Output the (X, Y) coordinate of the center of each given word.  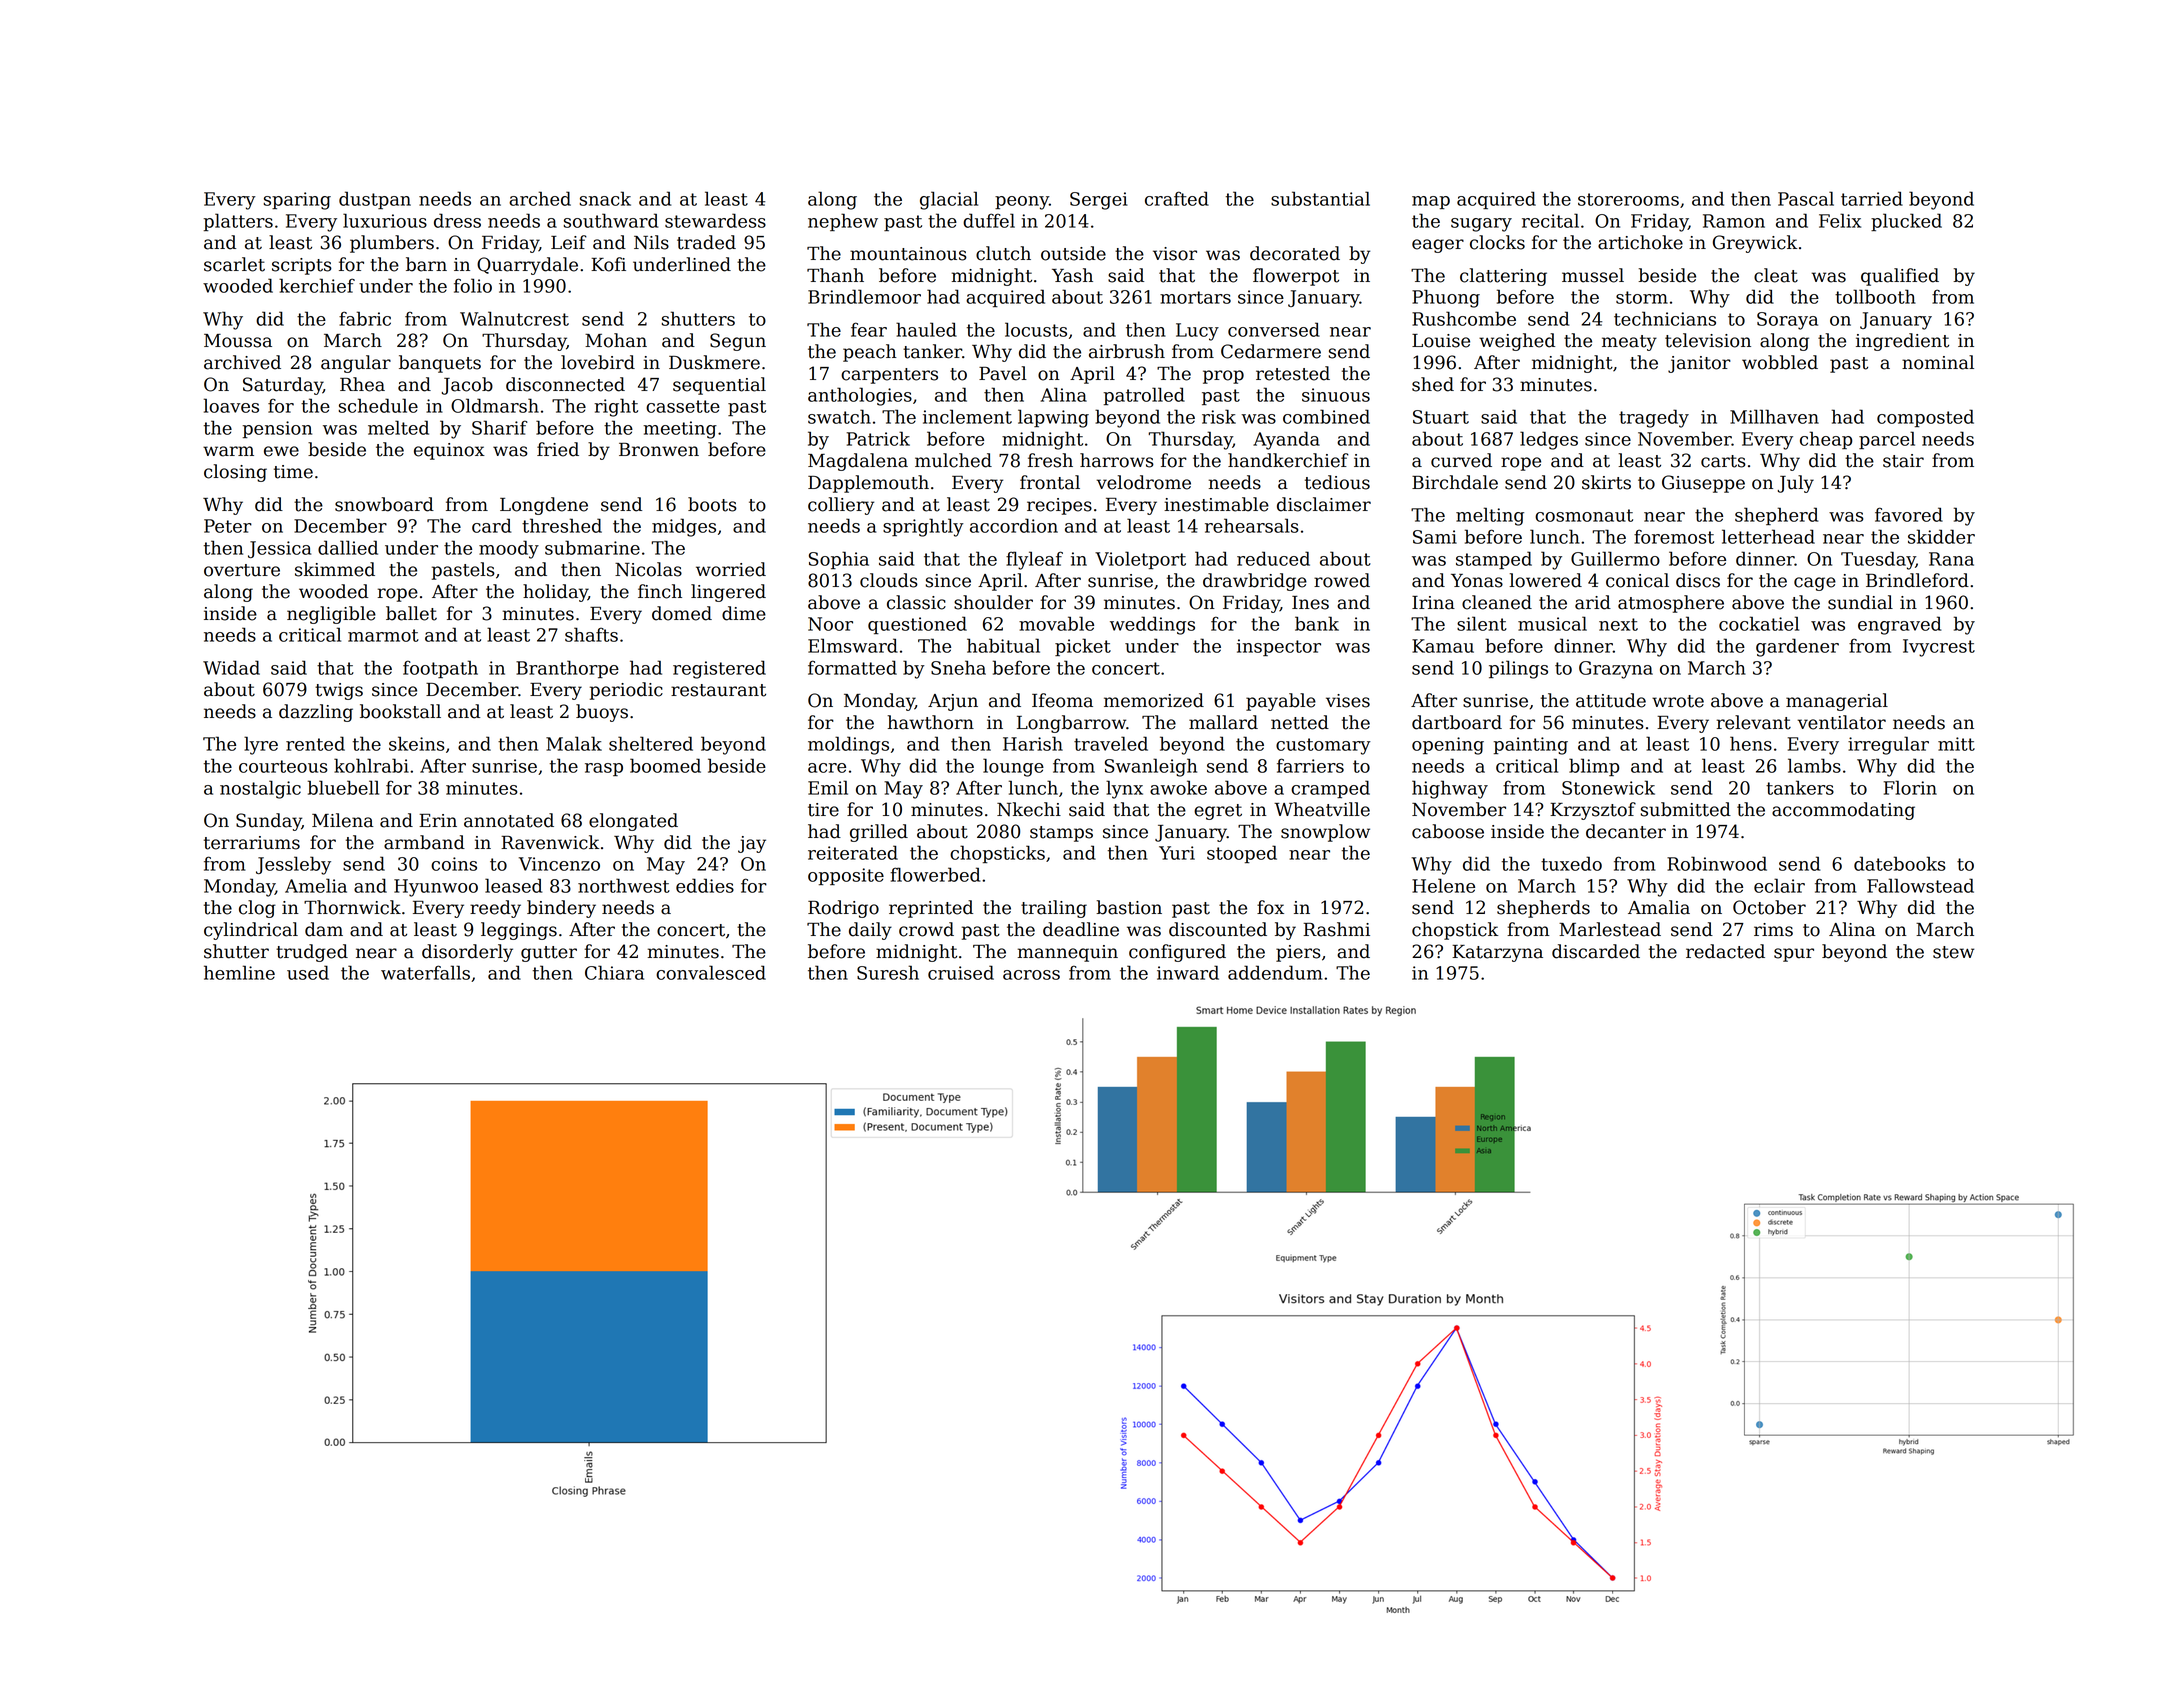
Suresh (888, 972)
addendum (1275, 972)
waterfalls (425, 972)
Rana (1951, 559)
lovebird (598, 362)
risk (1219, 416)
